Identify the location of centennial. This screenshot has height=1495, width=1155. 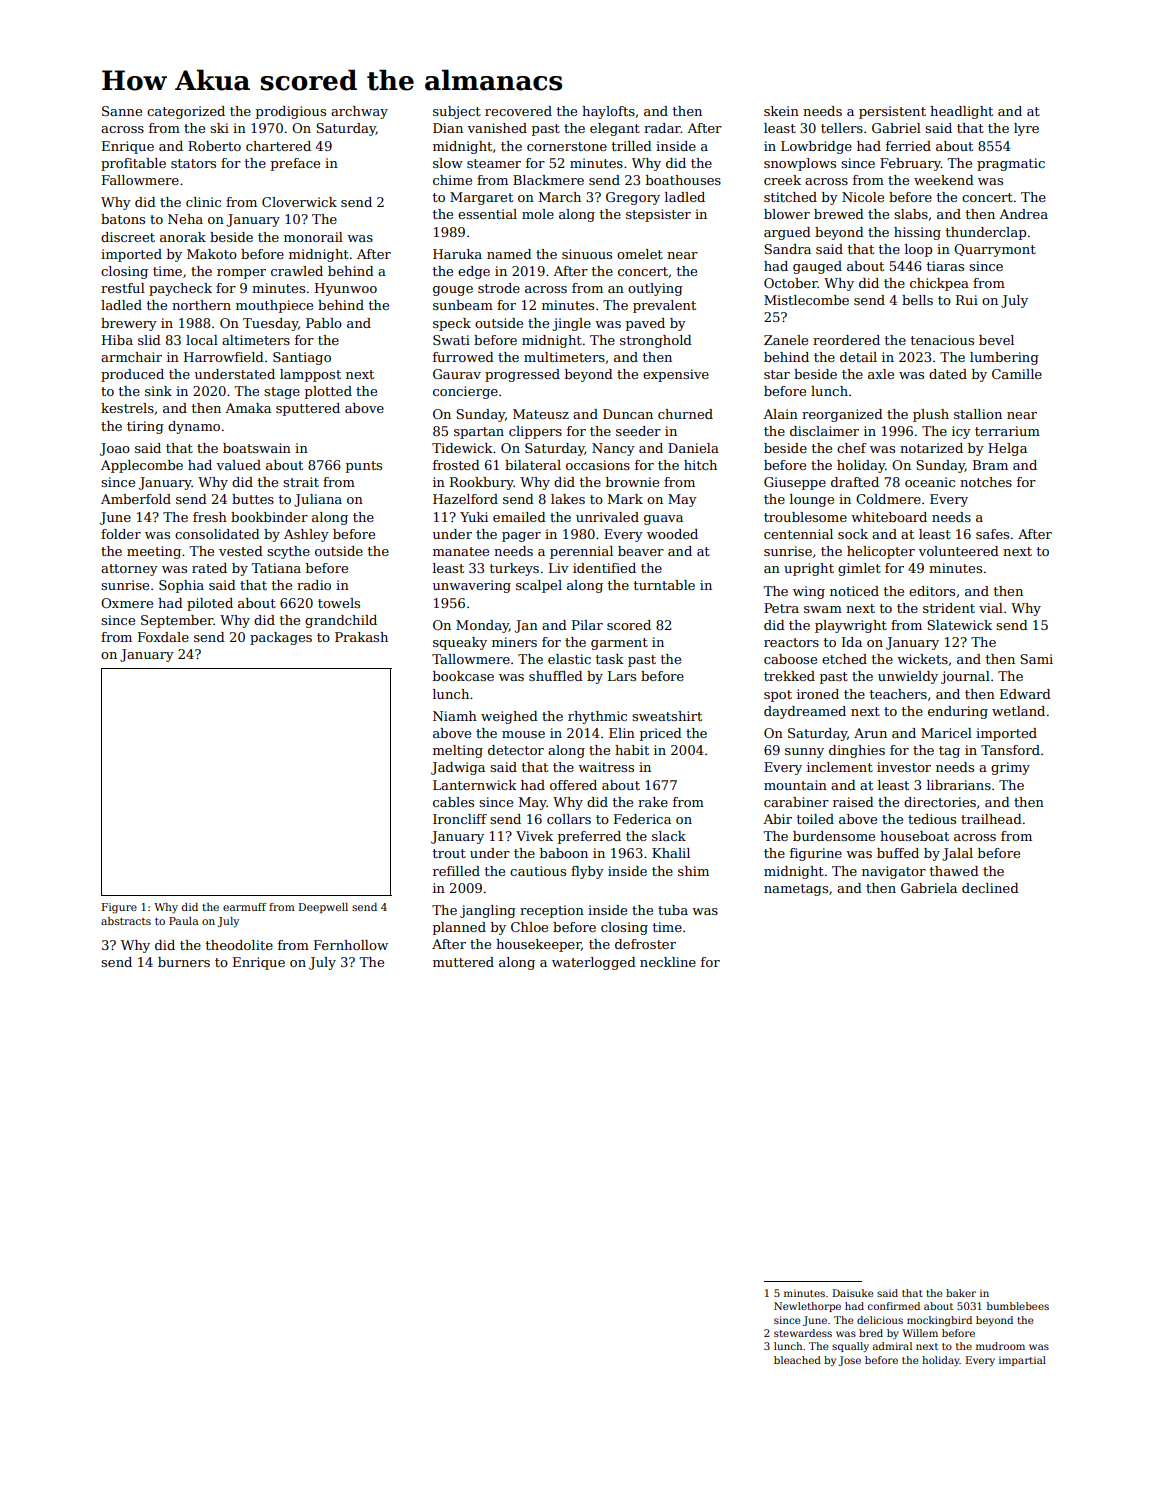
(798, 534).
